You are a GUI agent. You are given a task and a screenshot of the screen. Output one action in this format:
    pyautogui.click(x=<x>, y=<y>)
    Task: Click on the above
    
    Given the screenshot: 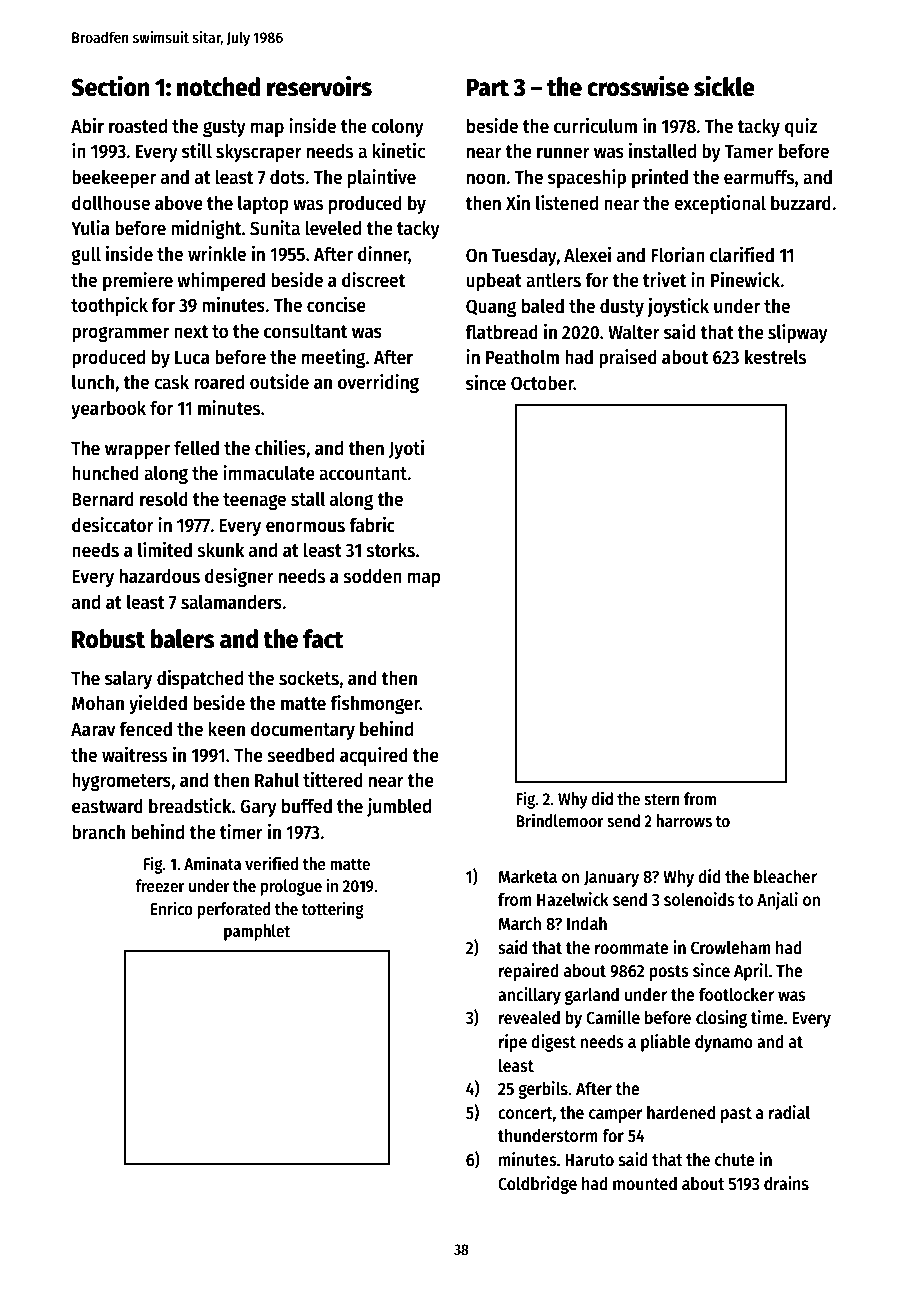 What is the action you would take?
    pyautogui.click(x=179, y=203)
